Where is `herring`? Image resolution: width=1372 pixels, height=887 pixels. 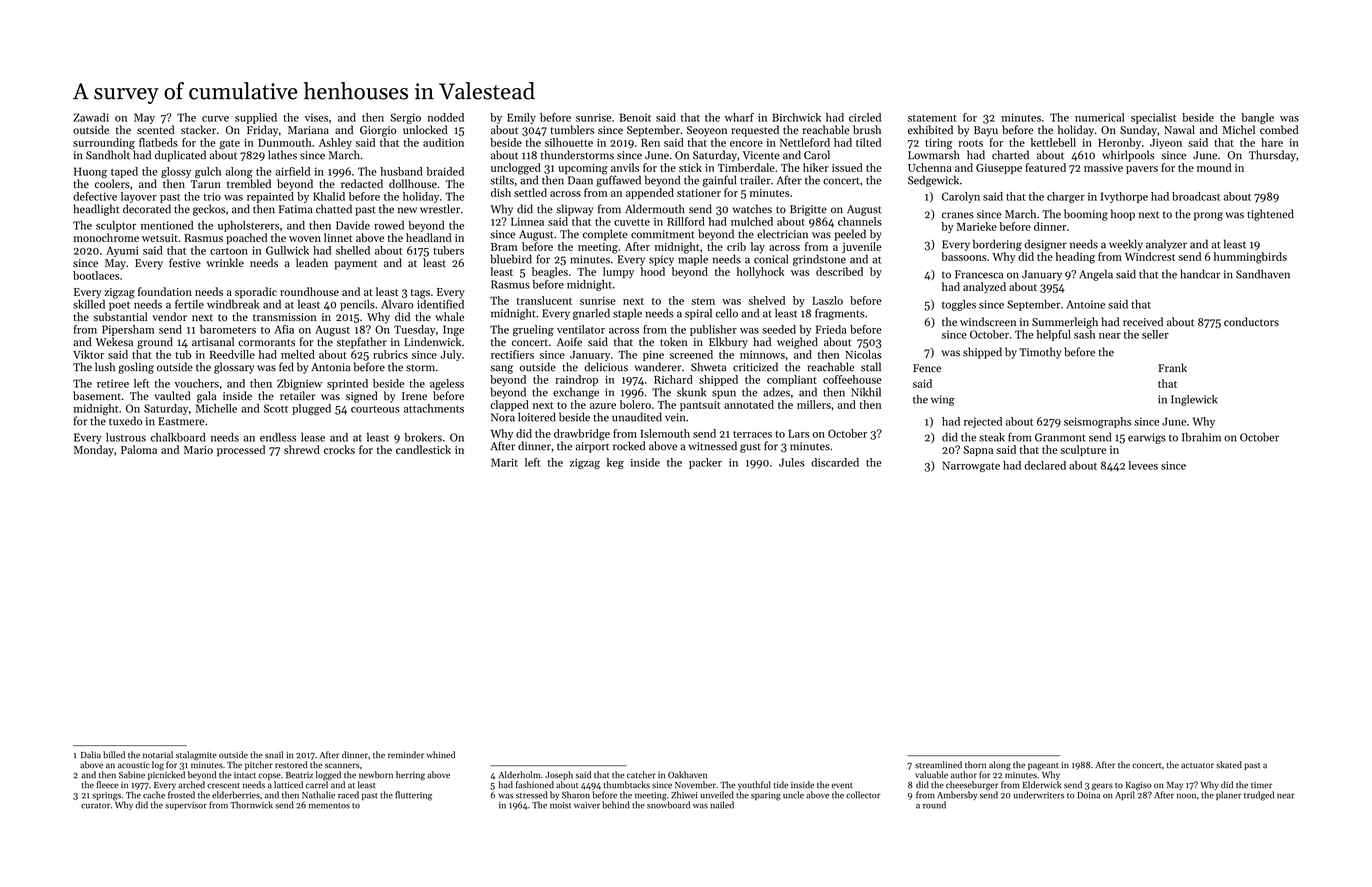
herring is located at coordinates (410, 776).
